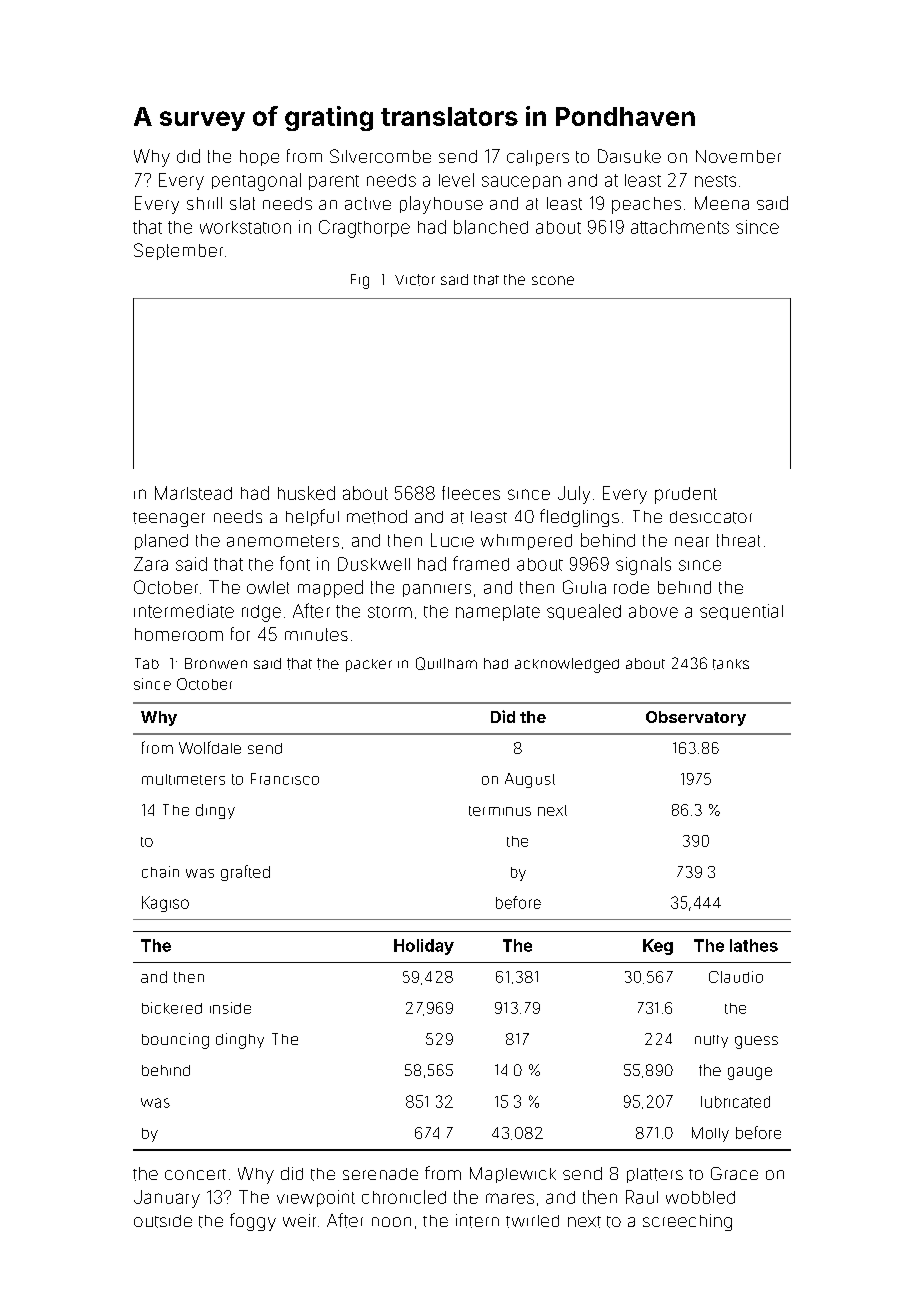 Image resolution: width=924 pixels, height=1314 pixels. What do you see at coordinates (750, 1073) in the page?
I see `gauge` at bounding box center [750, 1073].
